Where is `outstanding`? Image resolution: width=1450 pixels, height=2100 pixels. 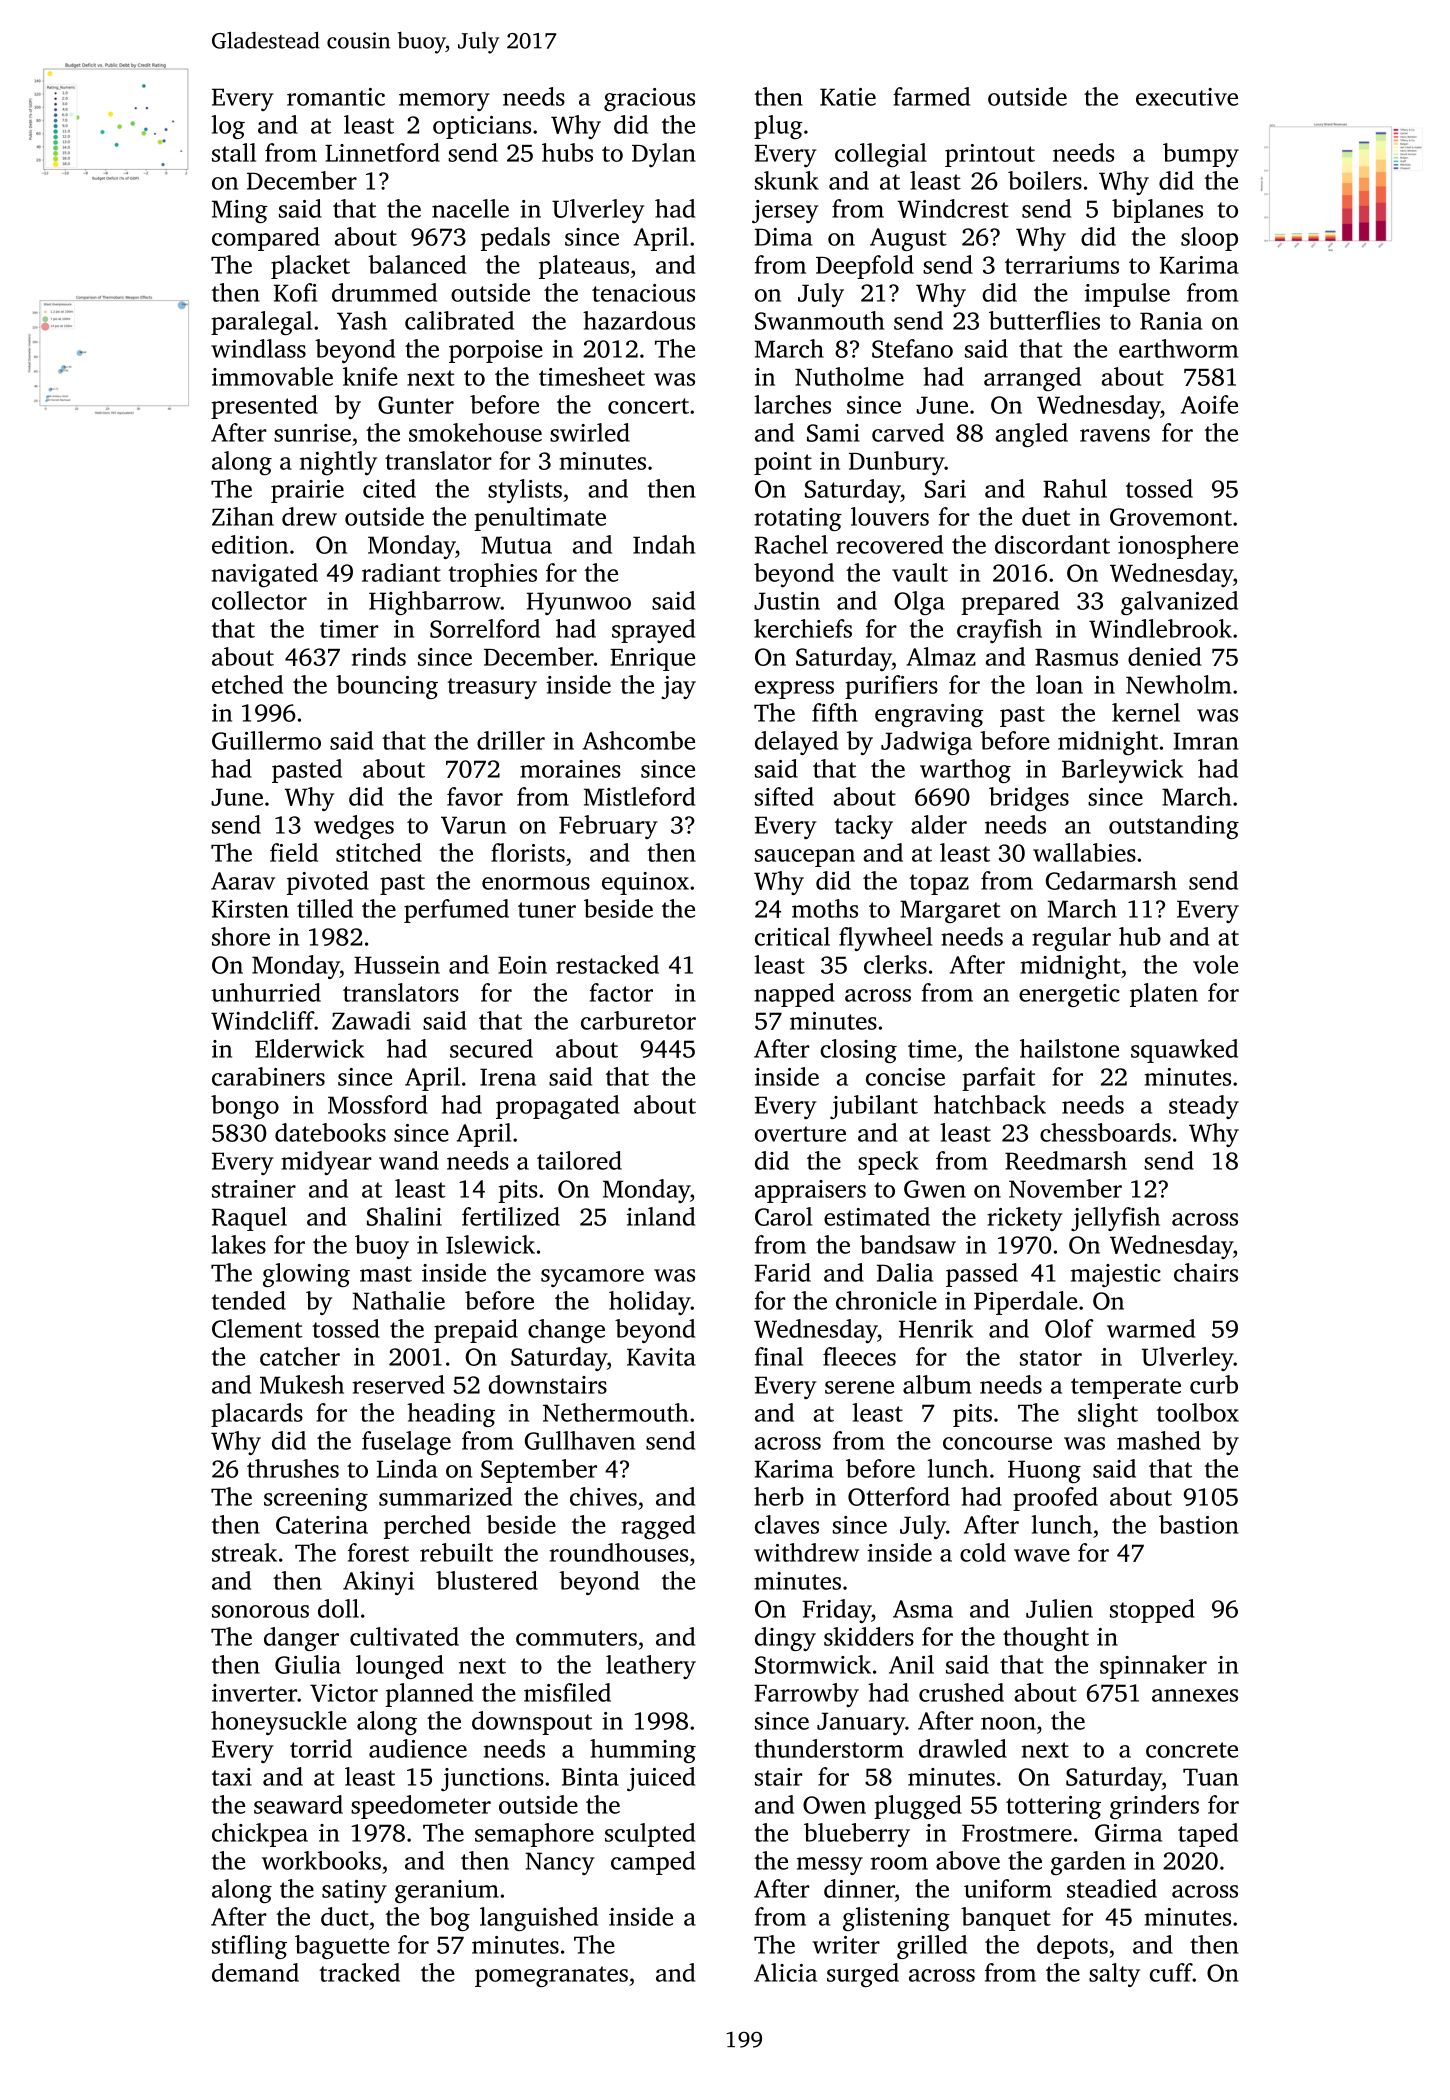
outstanding is located at coordinates (1174, 827).
